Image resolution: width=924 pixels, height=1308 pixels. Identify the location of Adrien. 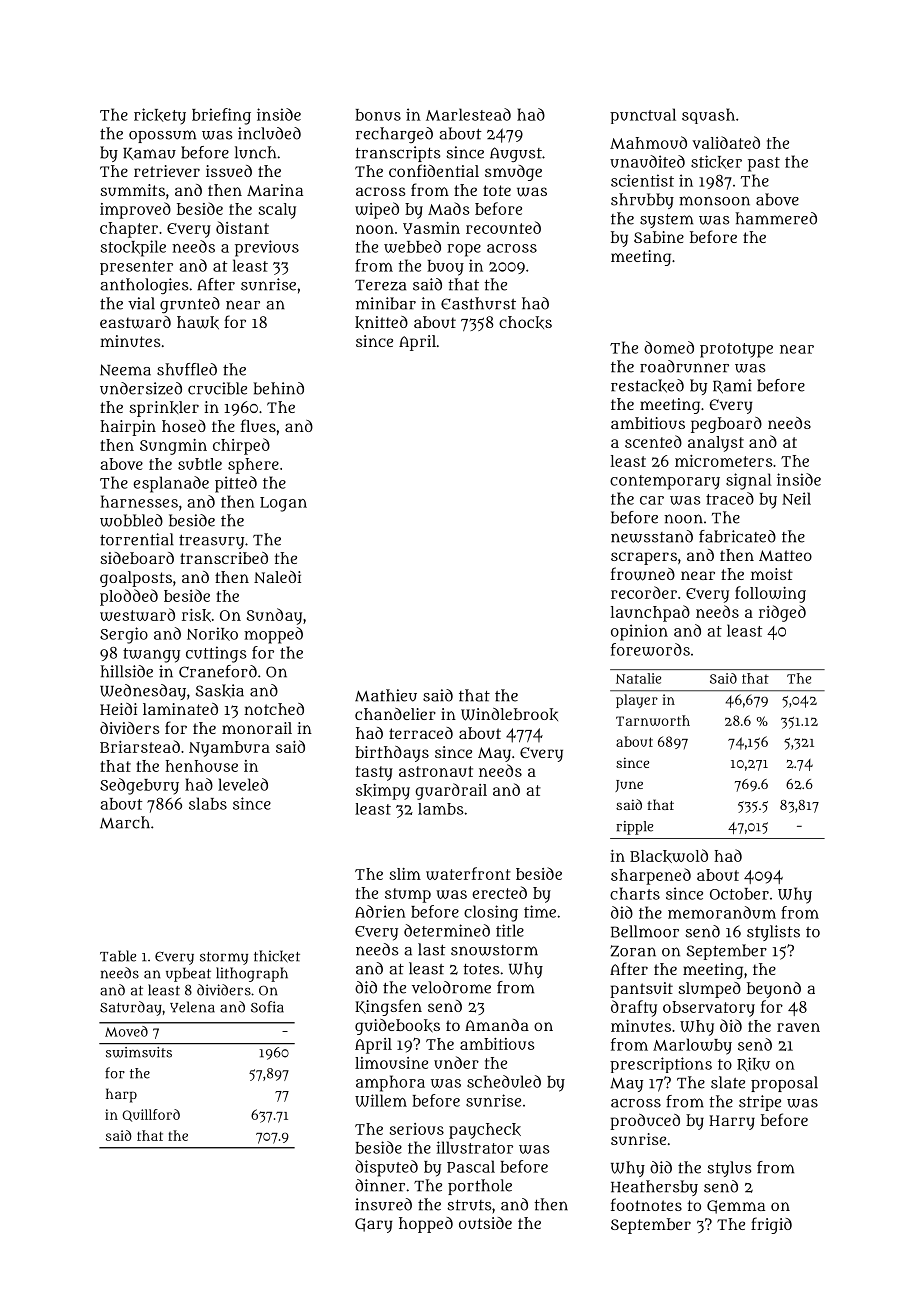
(380, 911).
